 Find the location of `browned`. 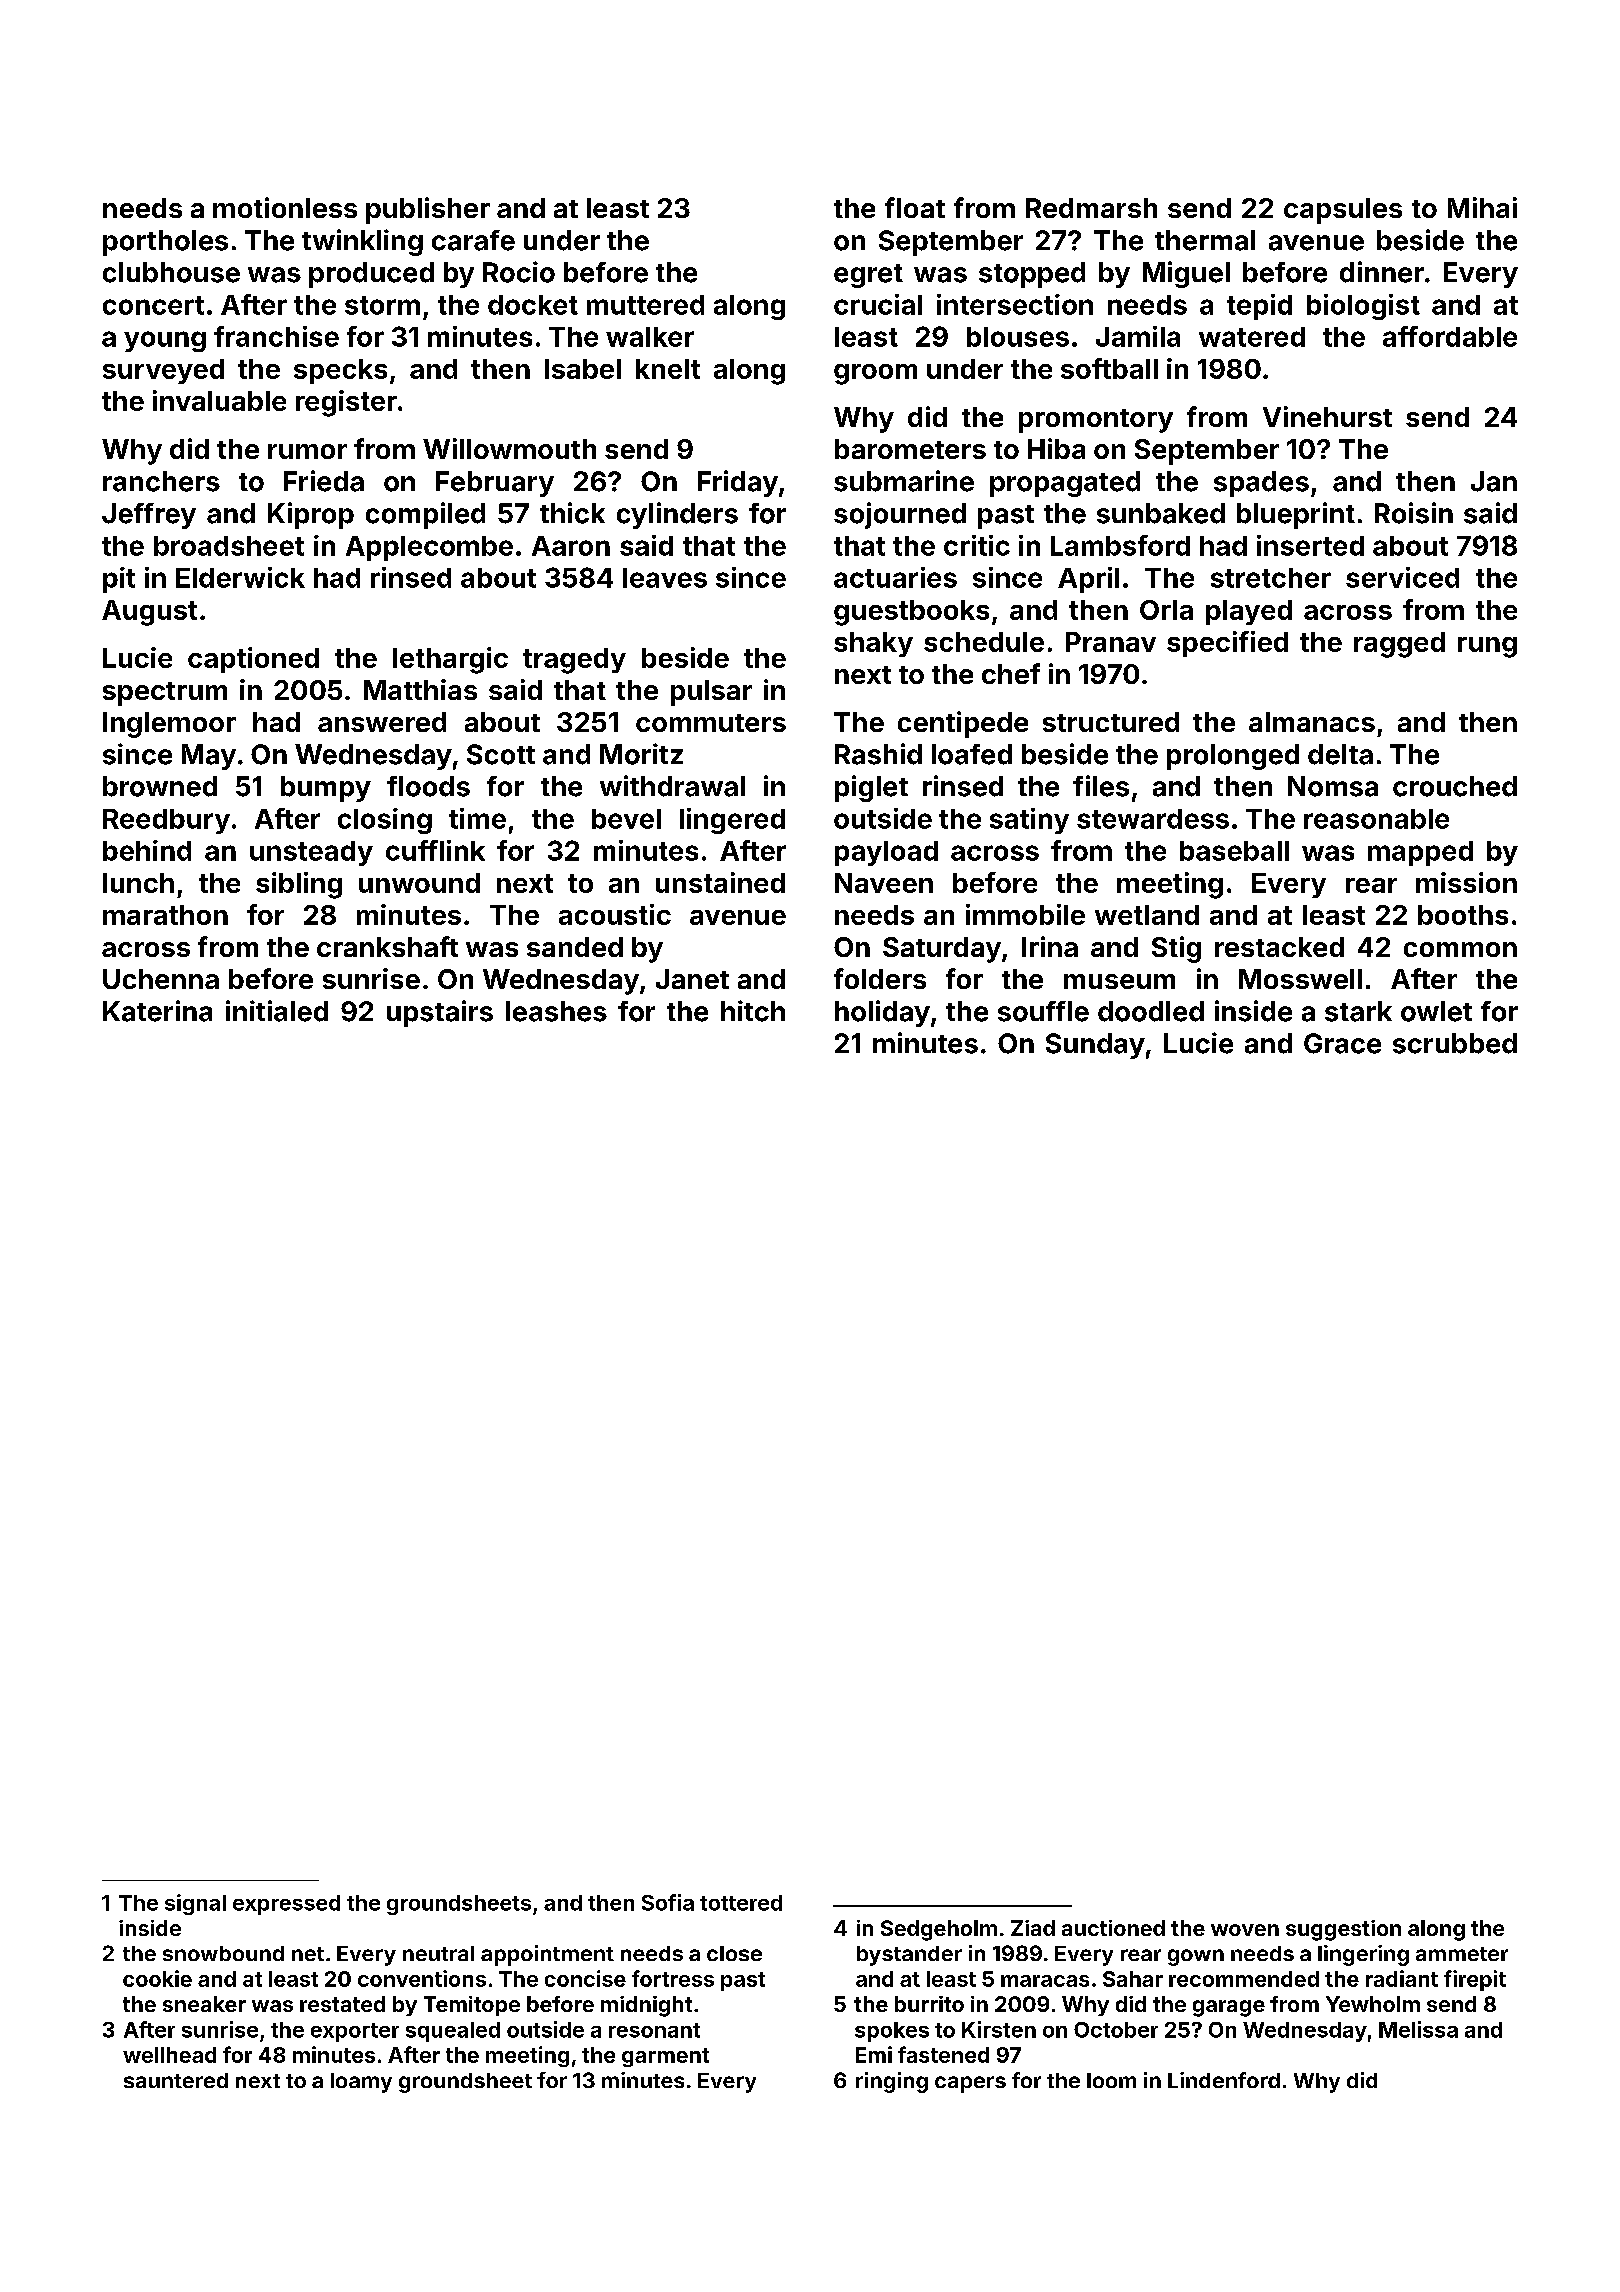

browned is located at coordinates (160, 786).
